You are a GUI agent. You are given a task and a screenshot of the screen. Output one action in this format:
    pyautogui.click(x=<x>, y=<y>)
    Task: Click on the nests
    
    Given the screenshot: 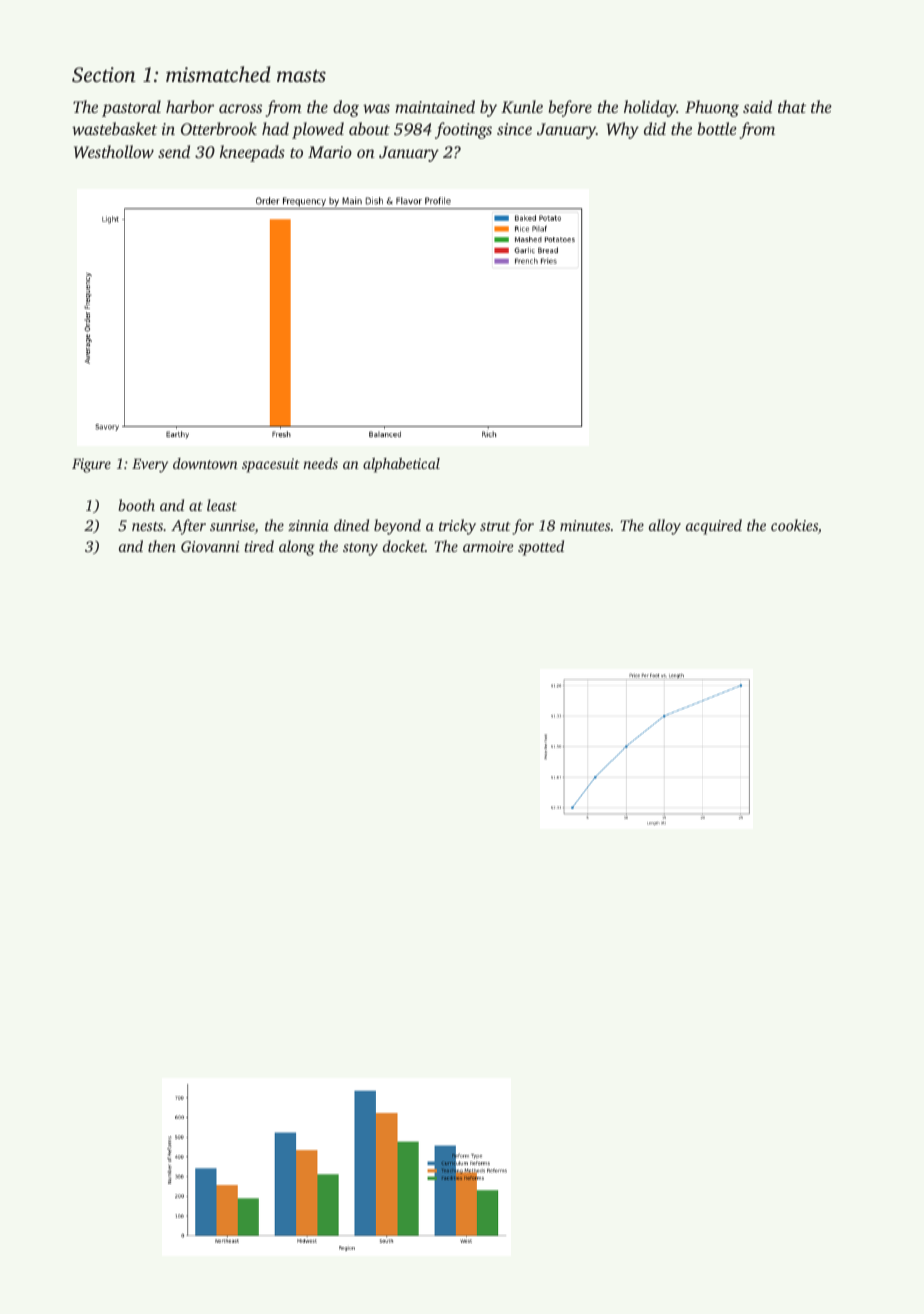 What is the action you would take?
    pyautogui.click(x=147, y=526)
